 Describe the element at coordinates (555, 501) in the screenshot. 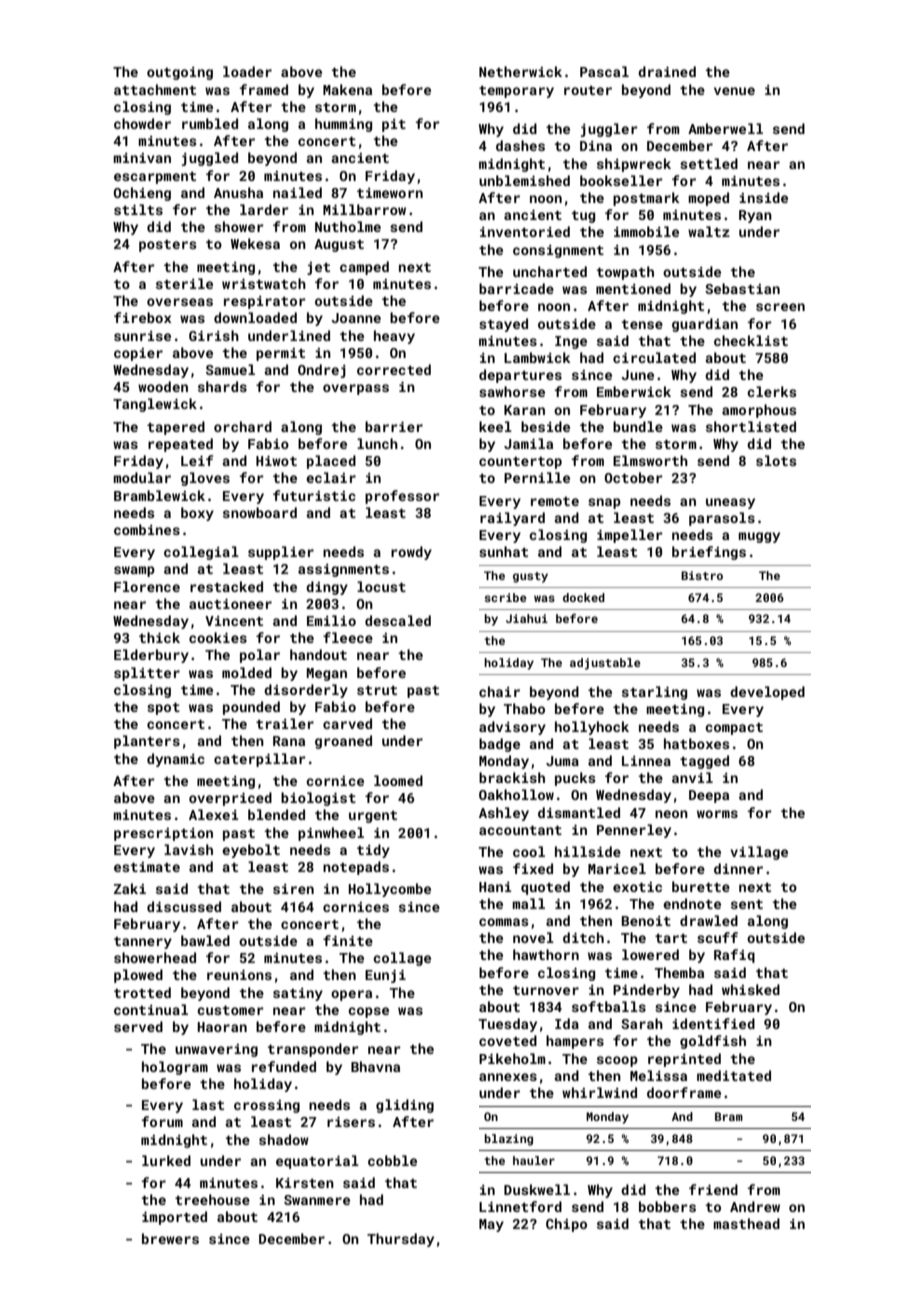

I see `remote` at that location.
